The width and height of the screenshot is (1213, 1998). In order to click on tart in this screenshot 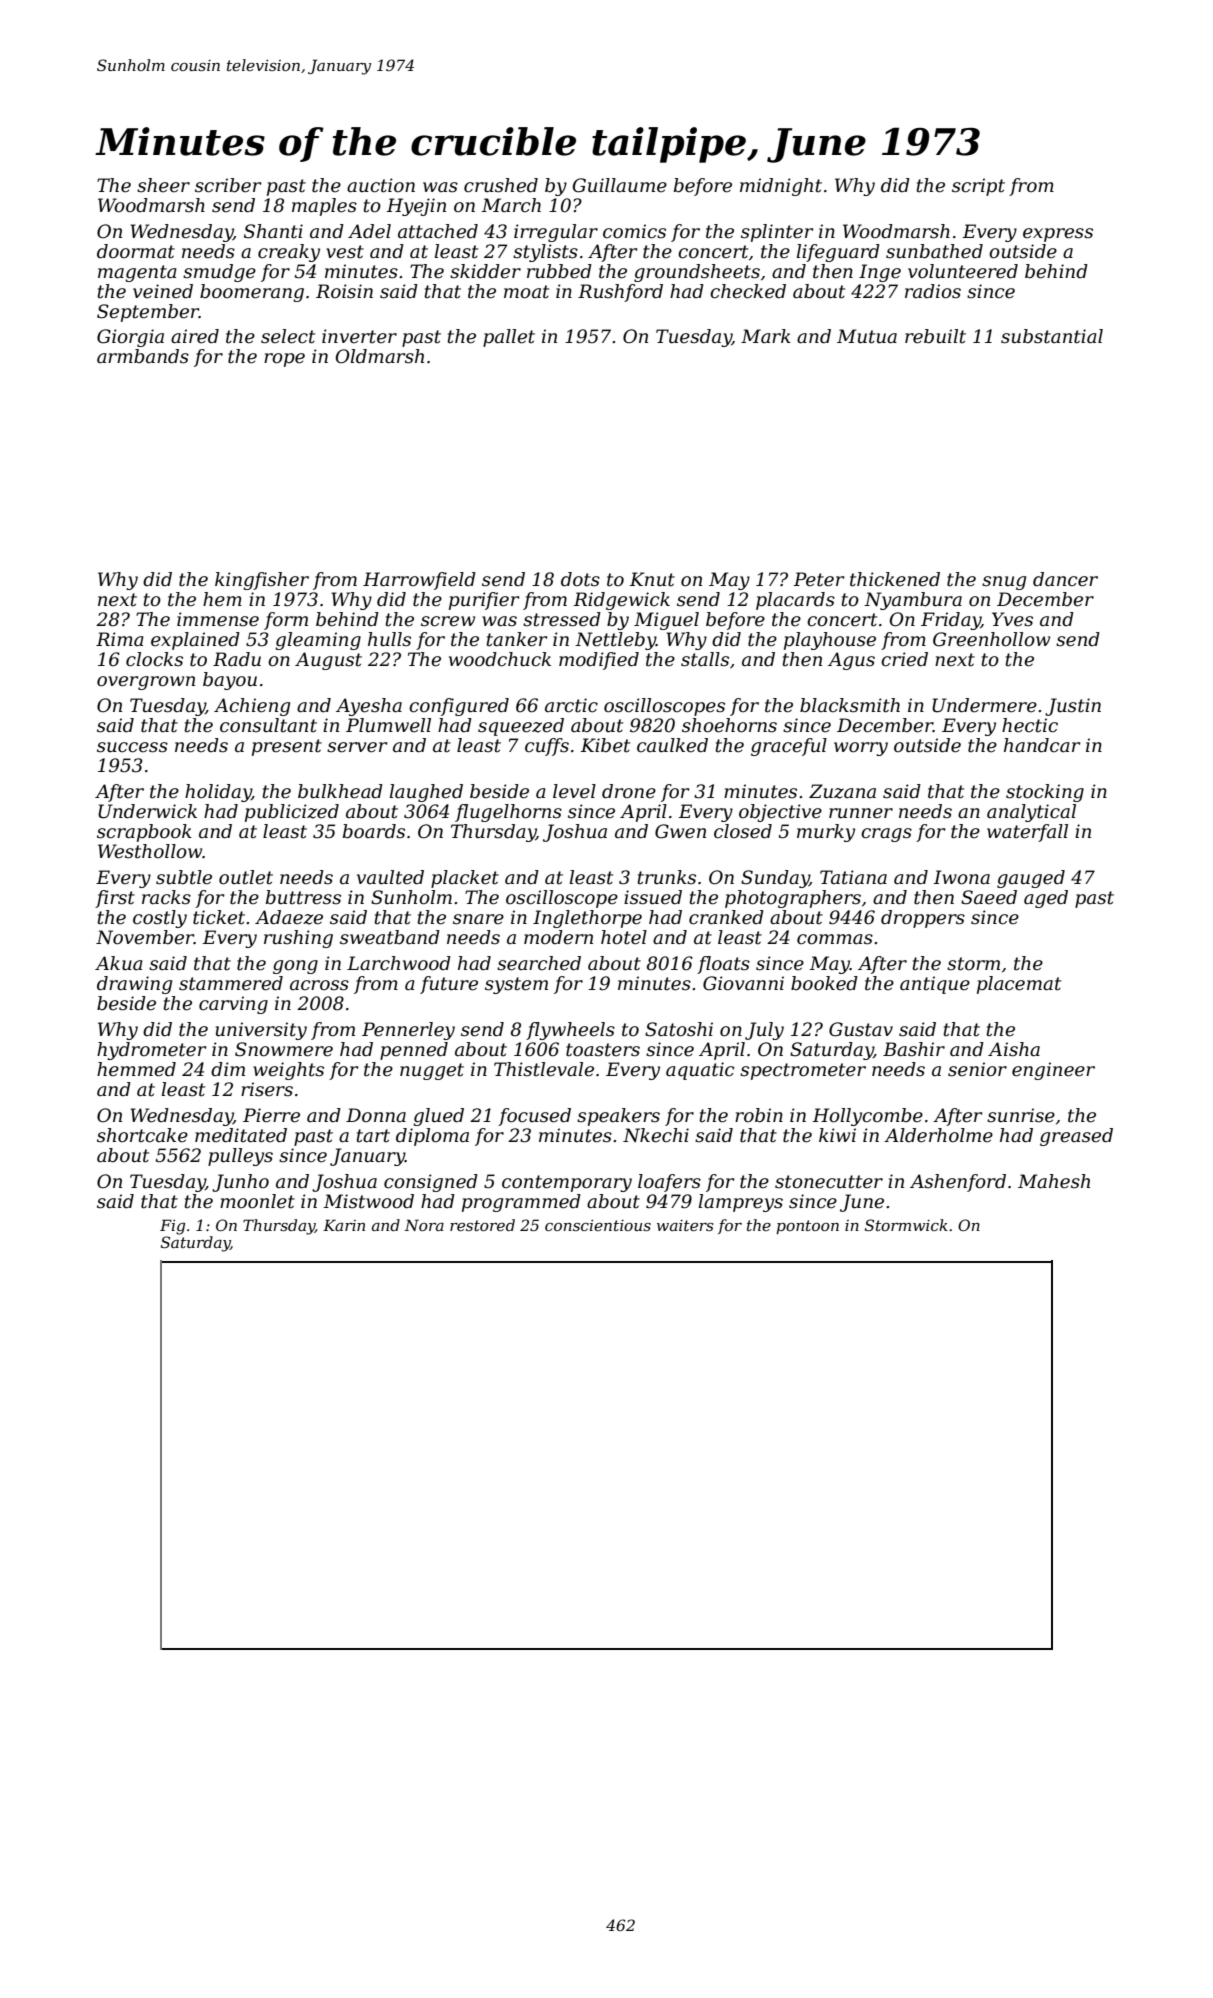, I will do `click(373, 1136)`.
